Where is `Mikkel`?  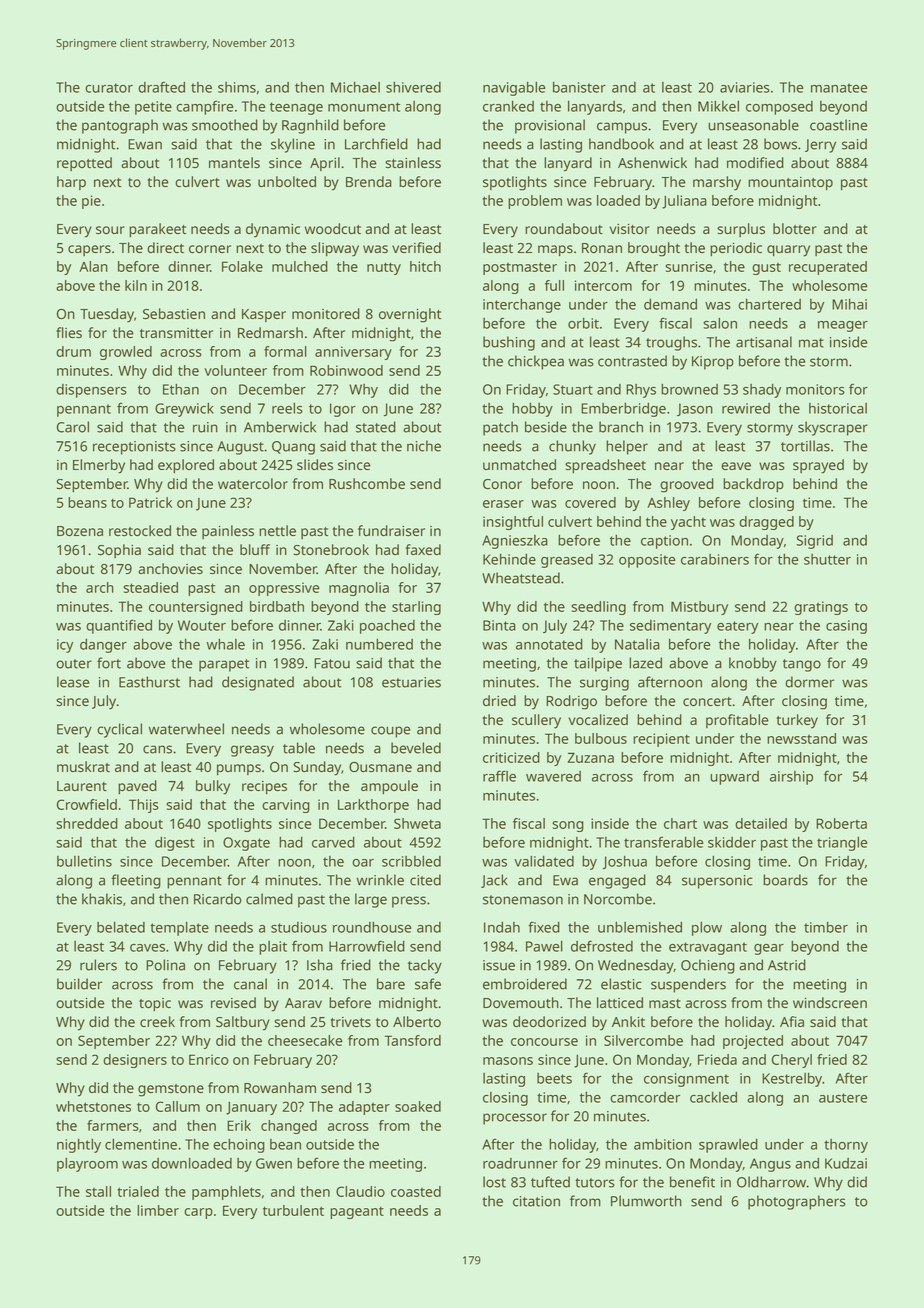
Mikkel is located at coordinates (718, 106).
